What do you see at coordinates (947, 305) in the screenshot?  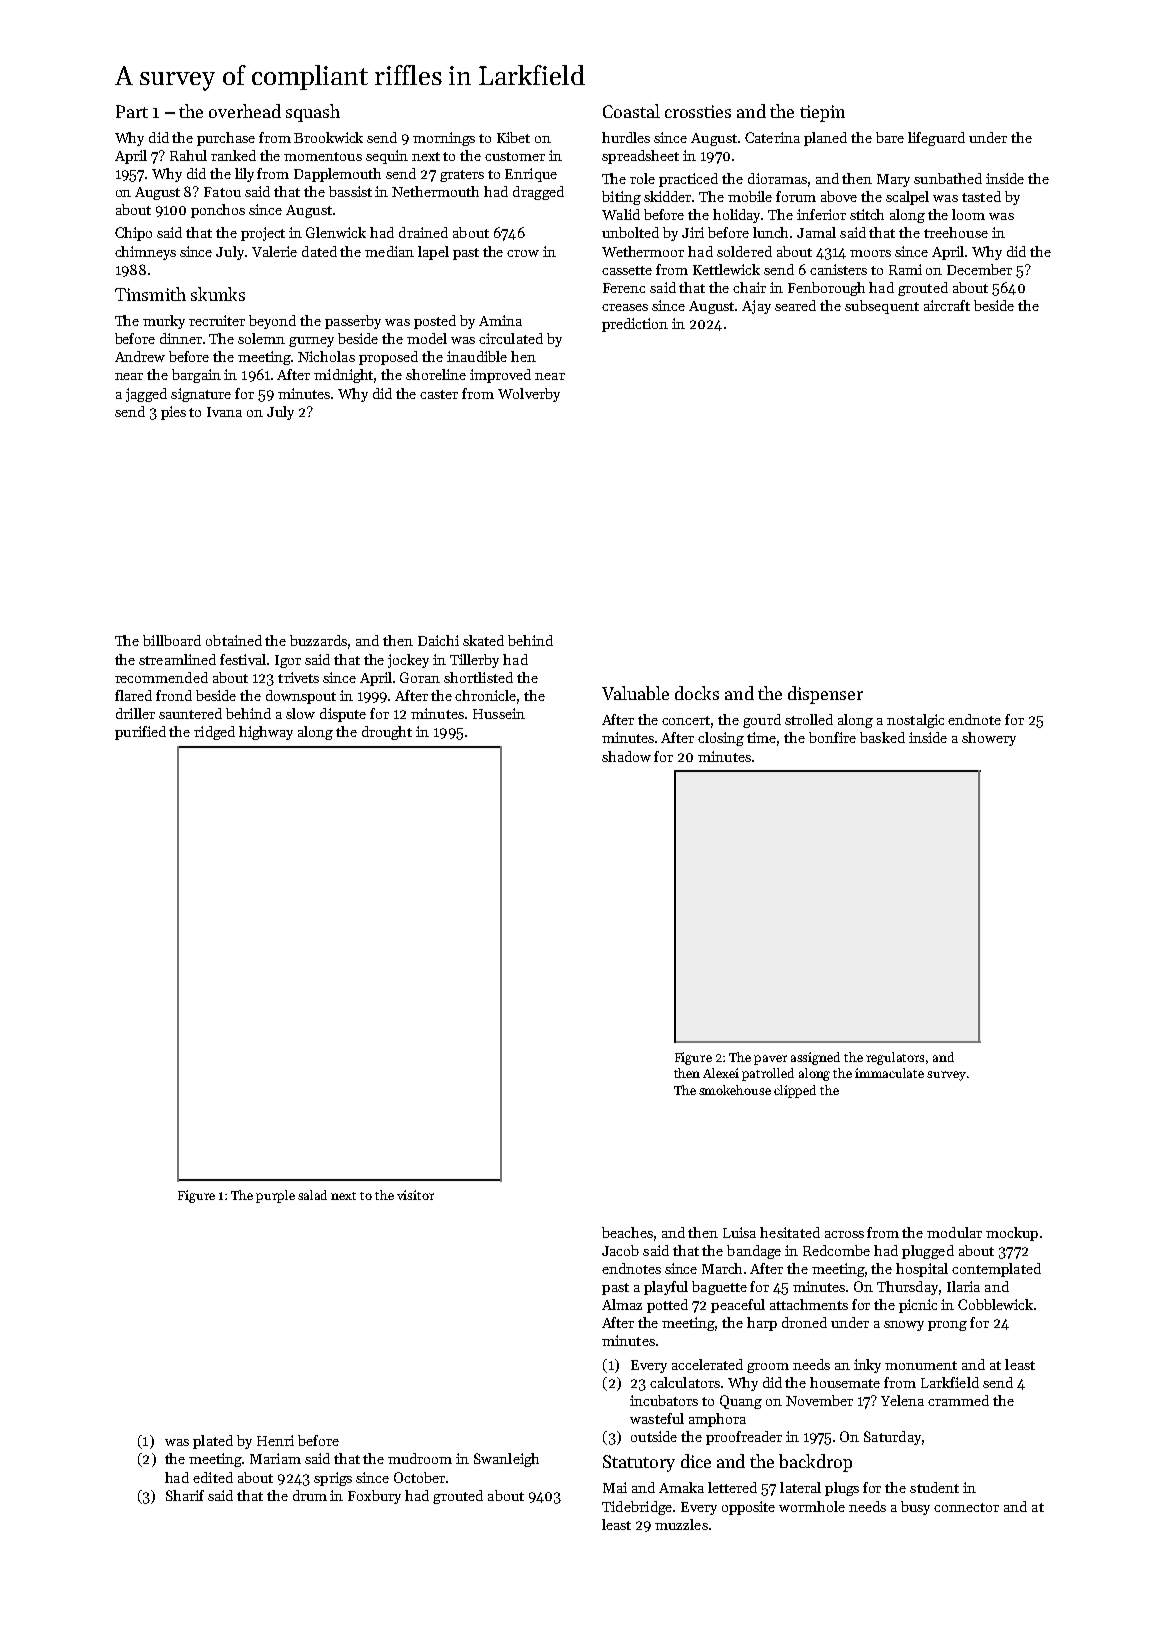 I see `aircraft` at bounding box center [947, 305].
